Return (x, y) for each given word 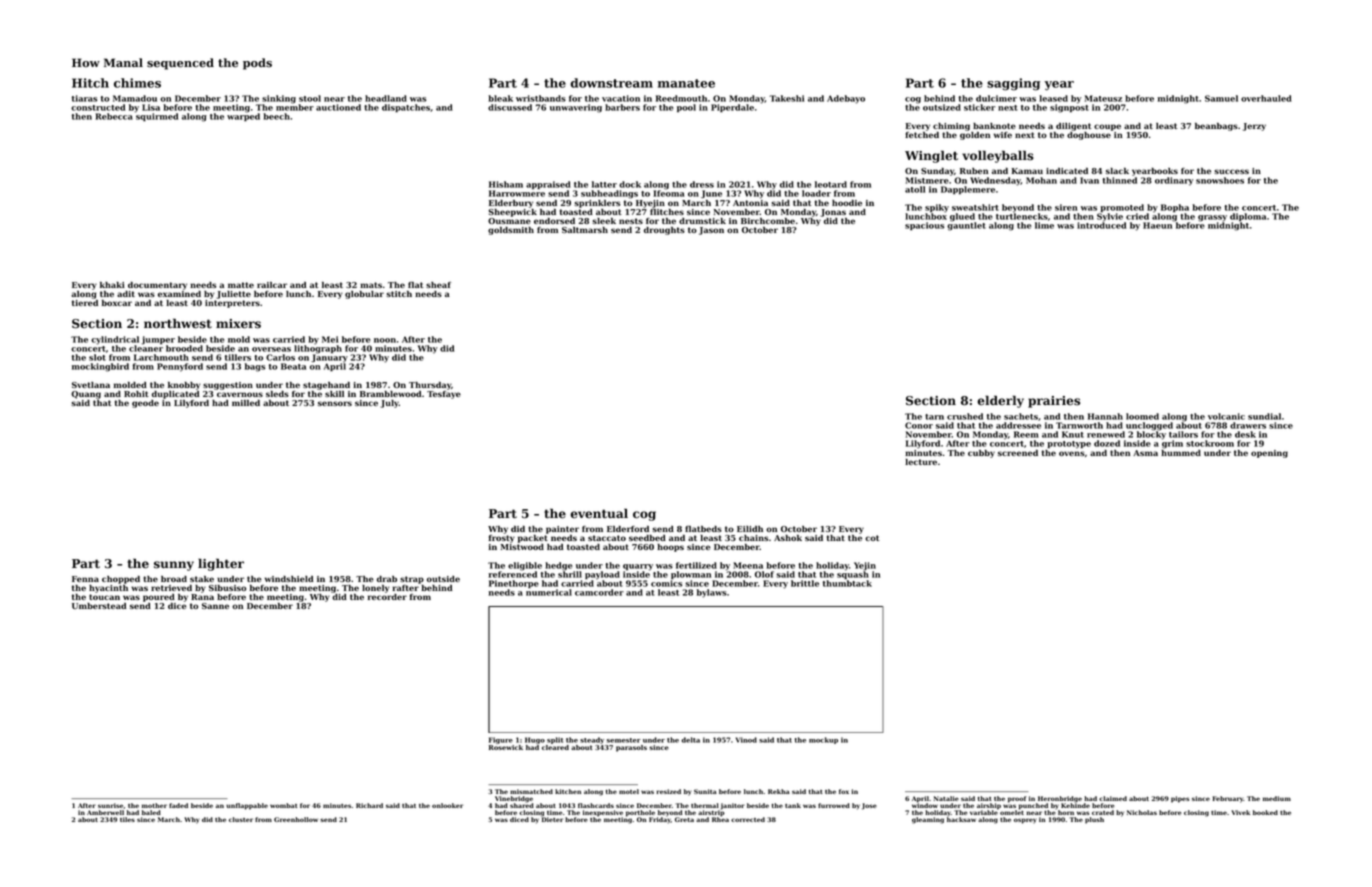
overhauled (1266, 98)
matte (241, 285)
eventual (599, 513)
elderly (1000, 401)
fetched (922, 135)
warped (243, 117)
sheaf (438, 285)
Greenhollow (296, 819)
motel (629, 791)
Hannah (1105, 416)
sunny (174, 566)
